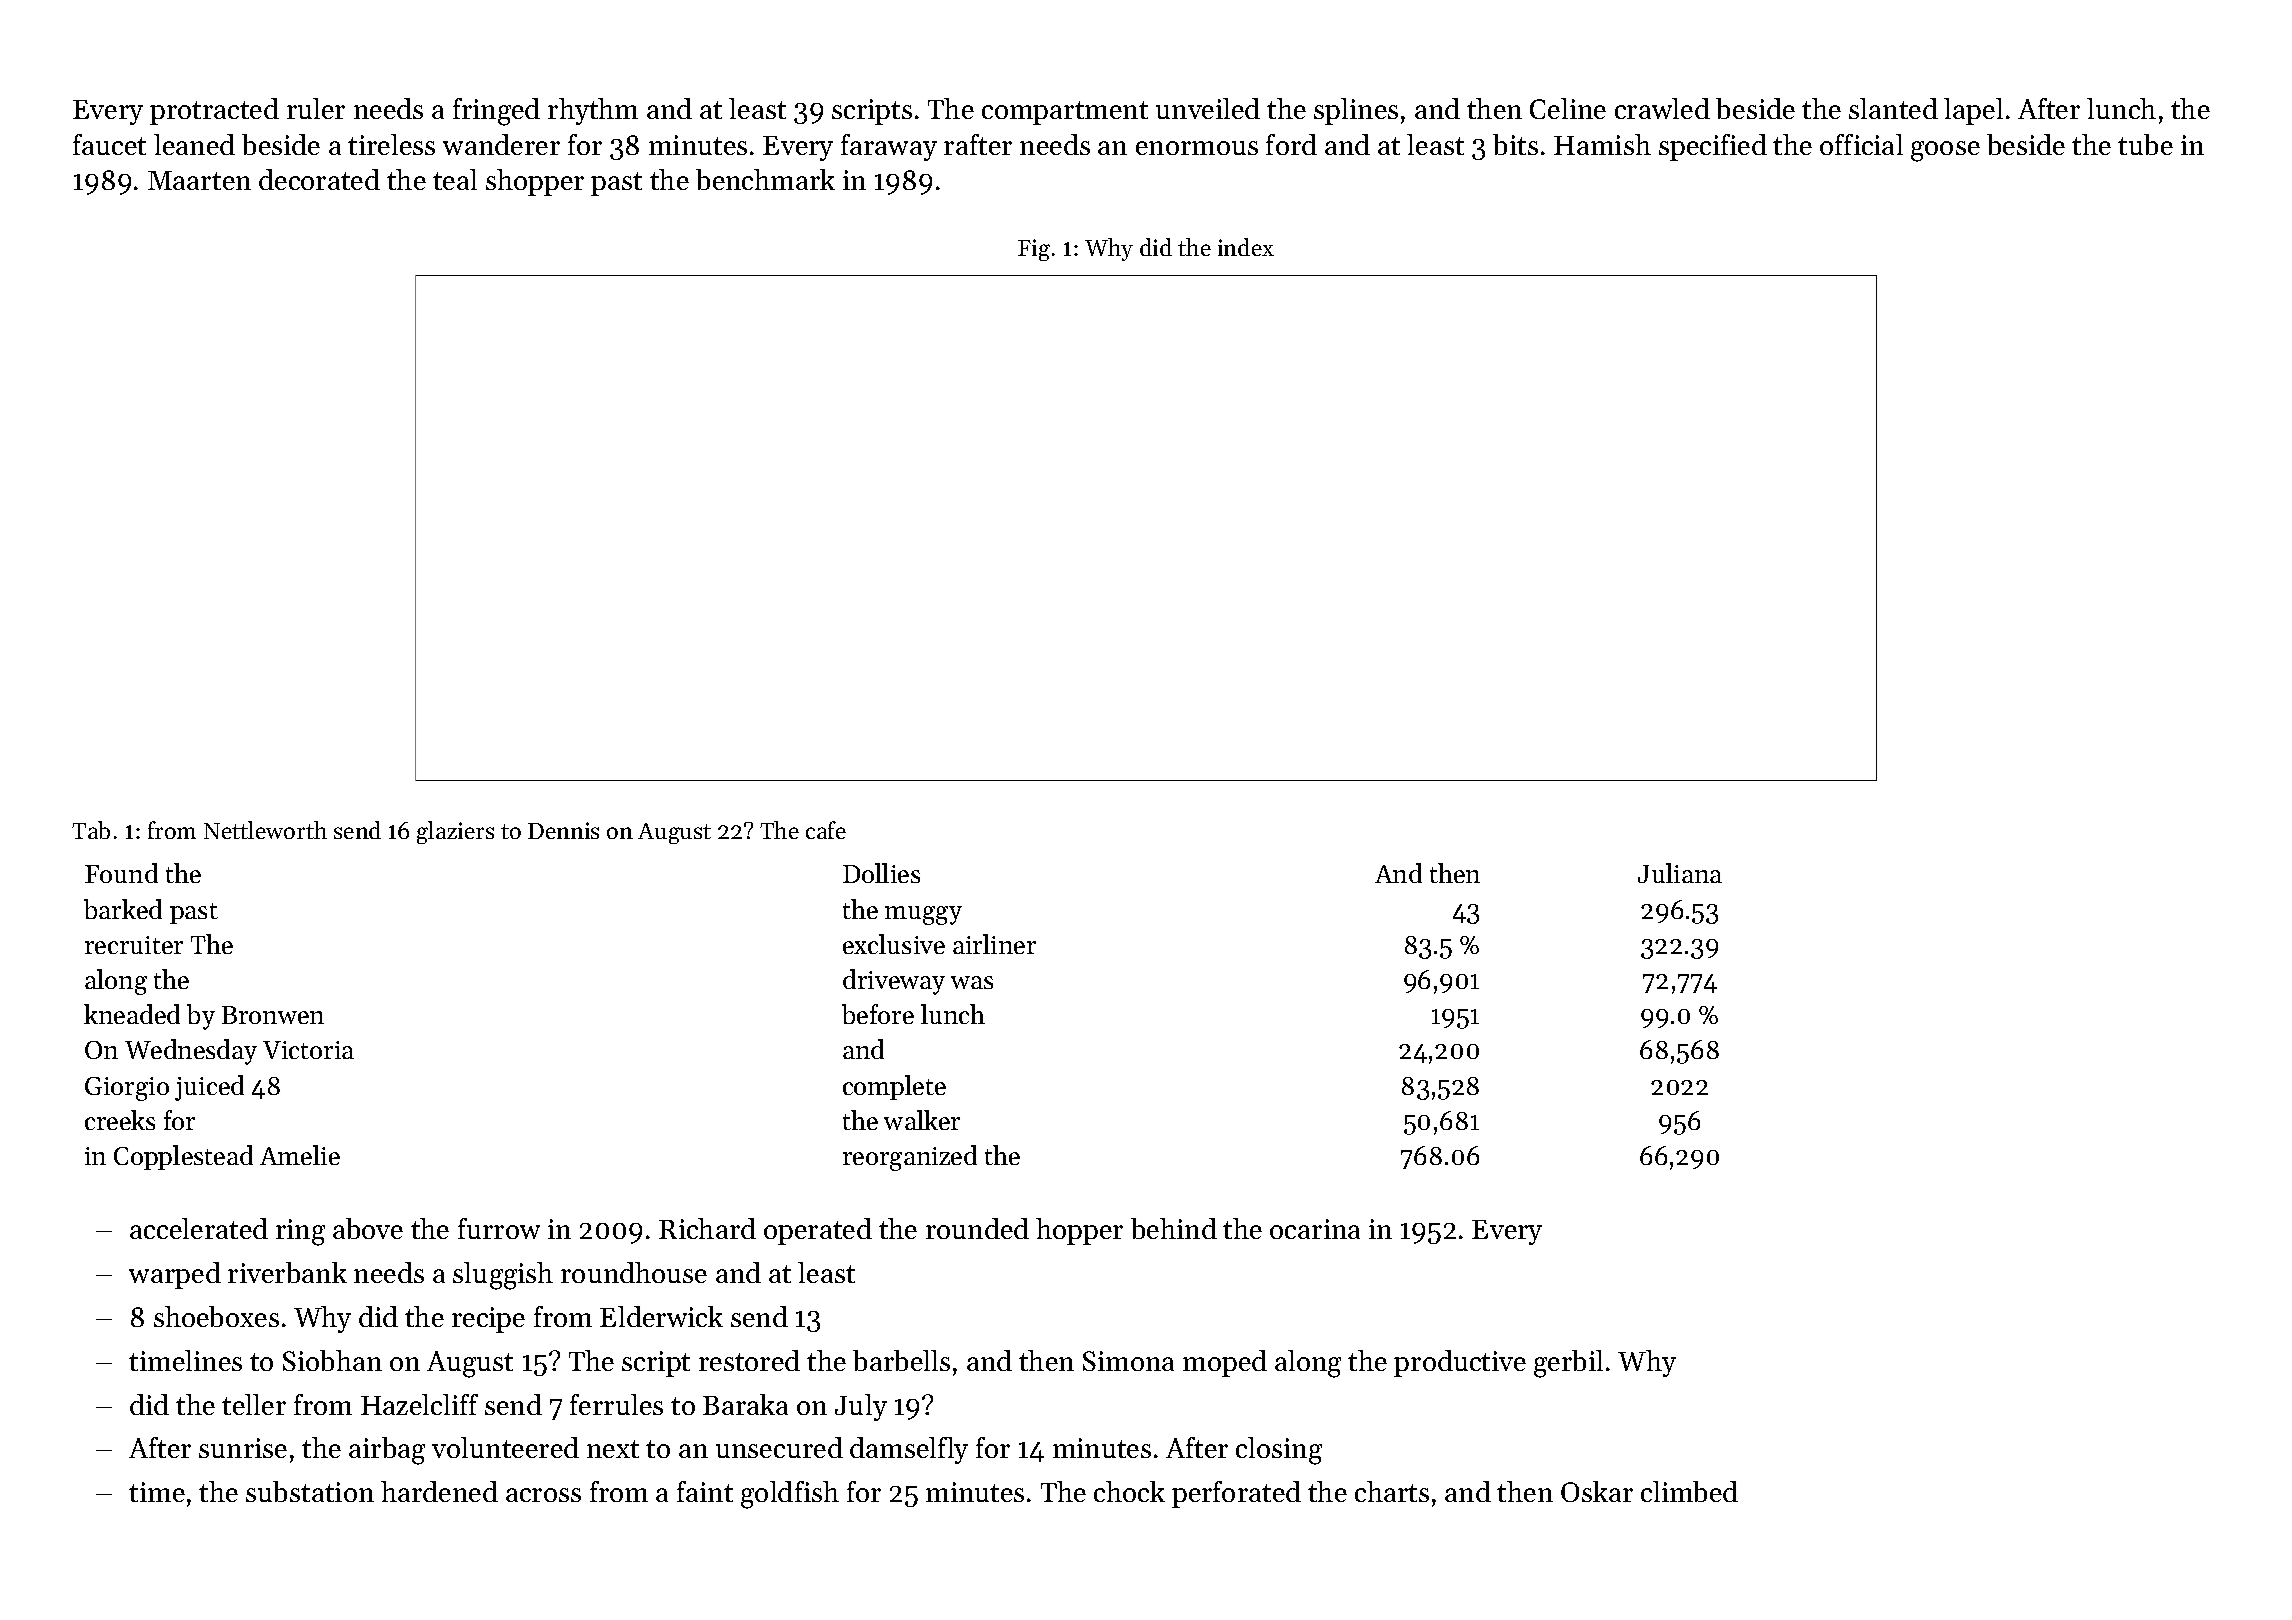  I want to click on decorated, so click(319, 179).
